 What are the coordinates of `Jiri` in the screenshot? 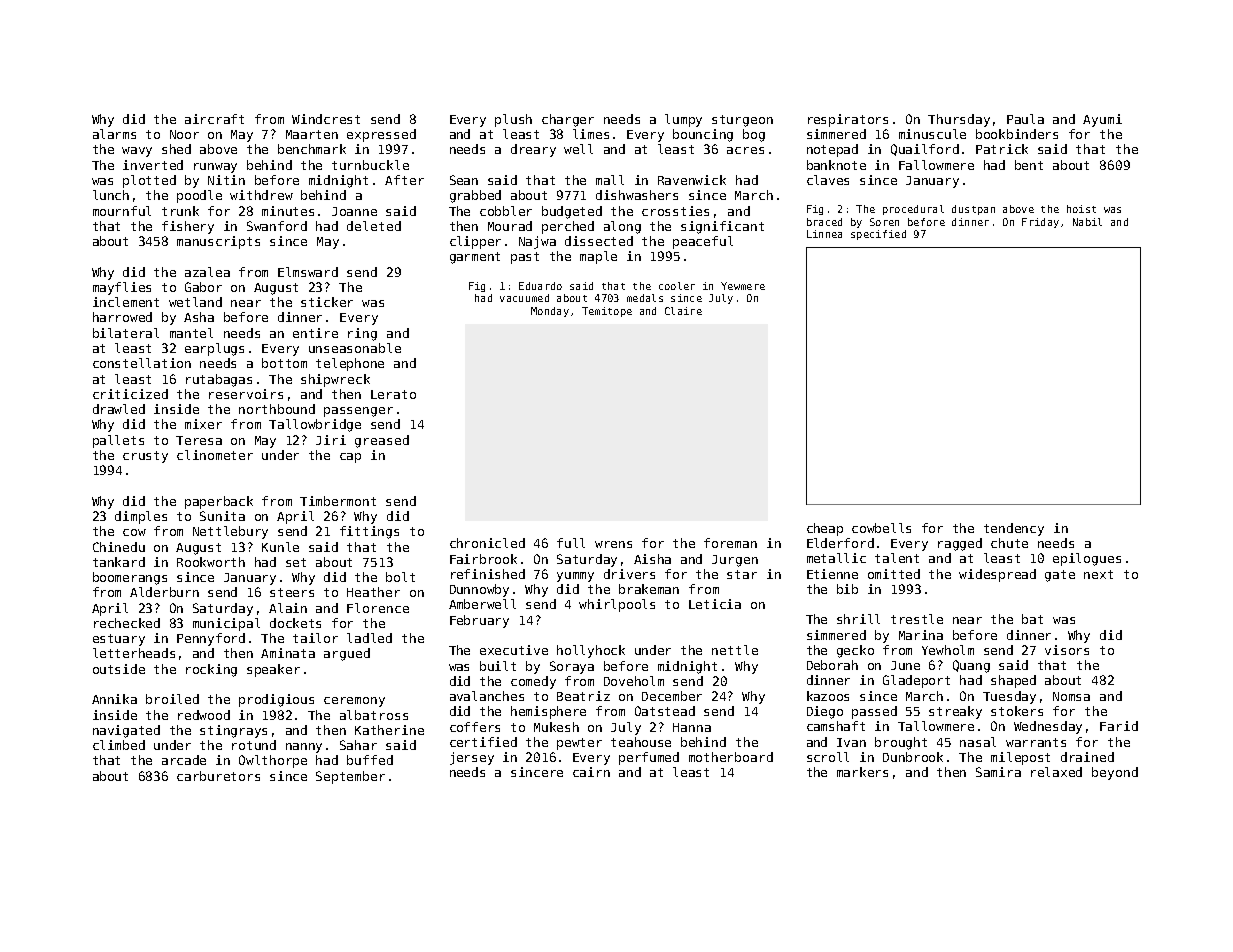 It's located at (331, 440).
